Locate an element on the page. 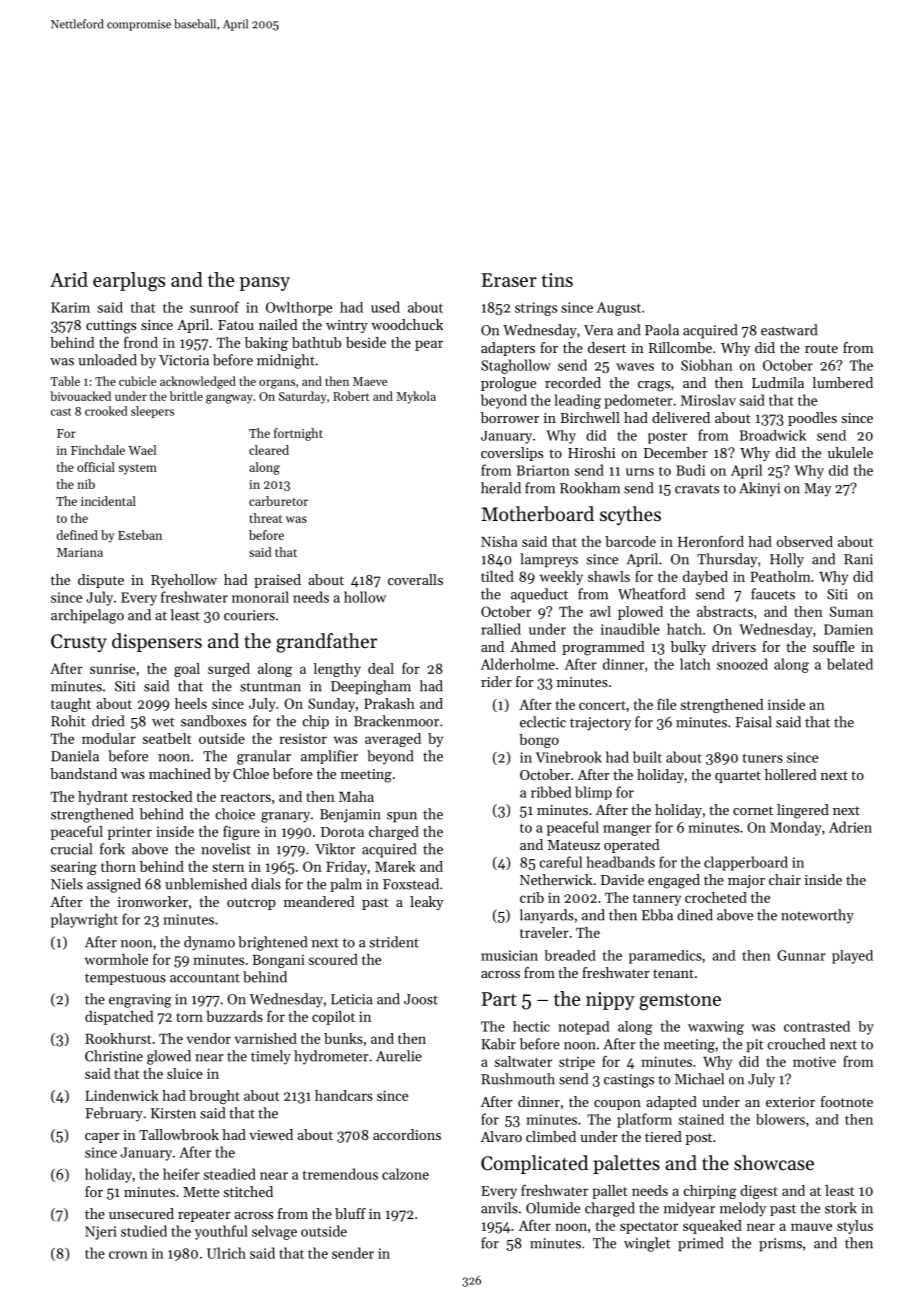 The width and height of the image is (924, 1308). Niels is located at coordinates (67, 884).
